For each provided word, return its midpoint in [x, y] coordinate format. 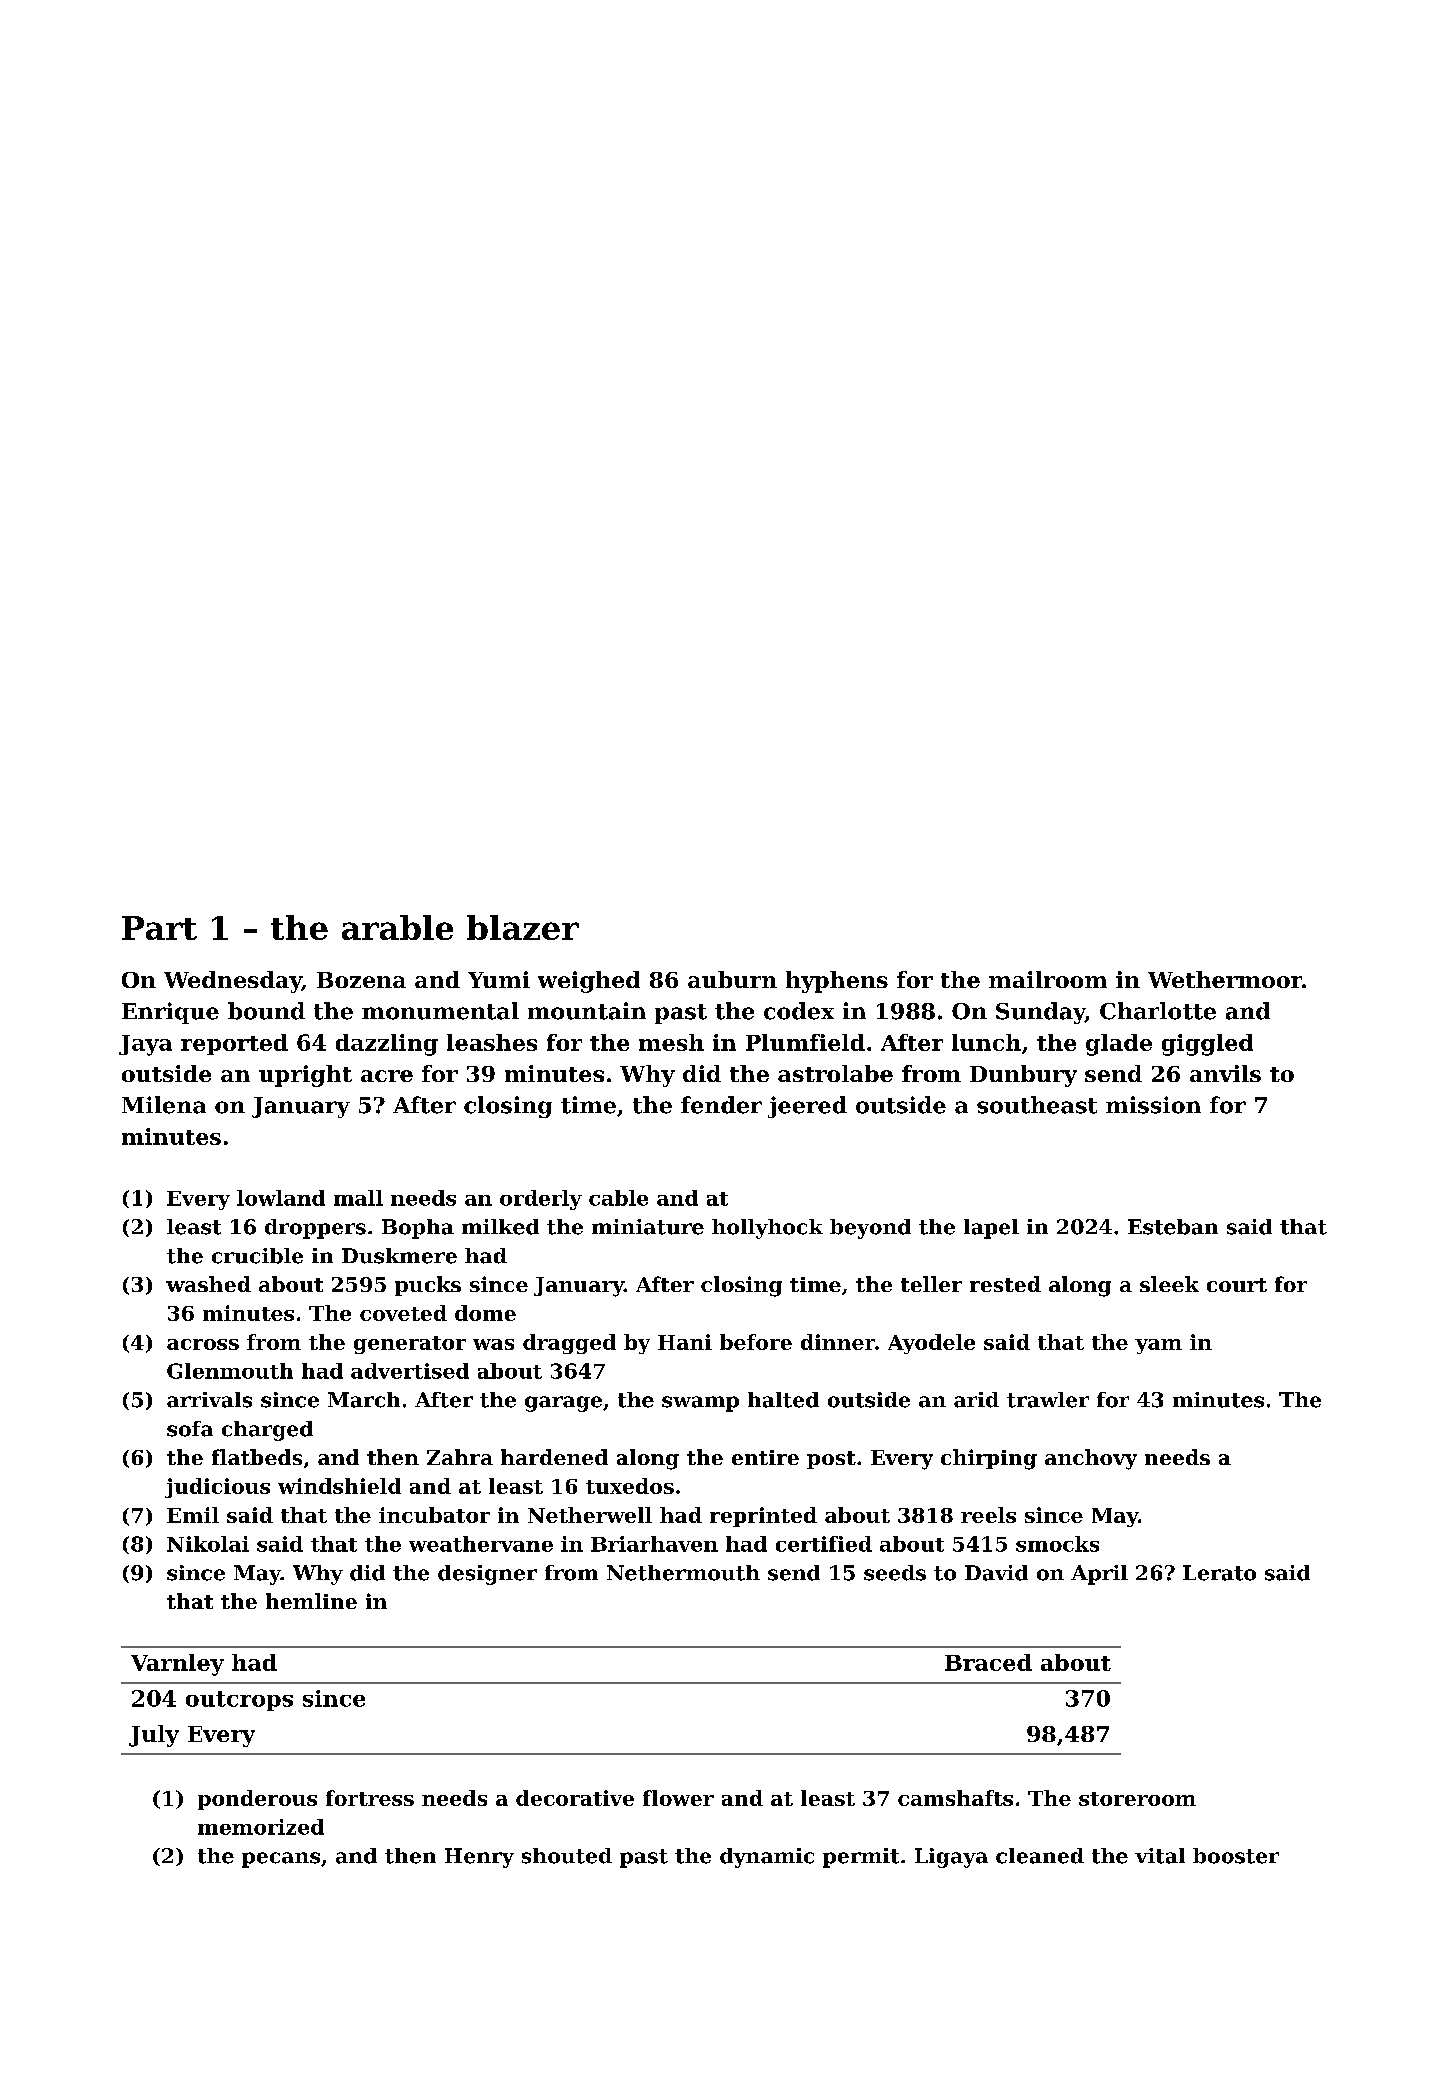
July [154, 1736]
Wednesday [233, 982]
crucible [257, 1256]
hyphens [837, 982]
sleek [1169, 1284]
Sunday [1040, 1013]
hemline [311, 1601]
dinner [838, 1342]
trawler [1048, 1400]
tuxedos [630, 1486]
